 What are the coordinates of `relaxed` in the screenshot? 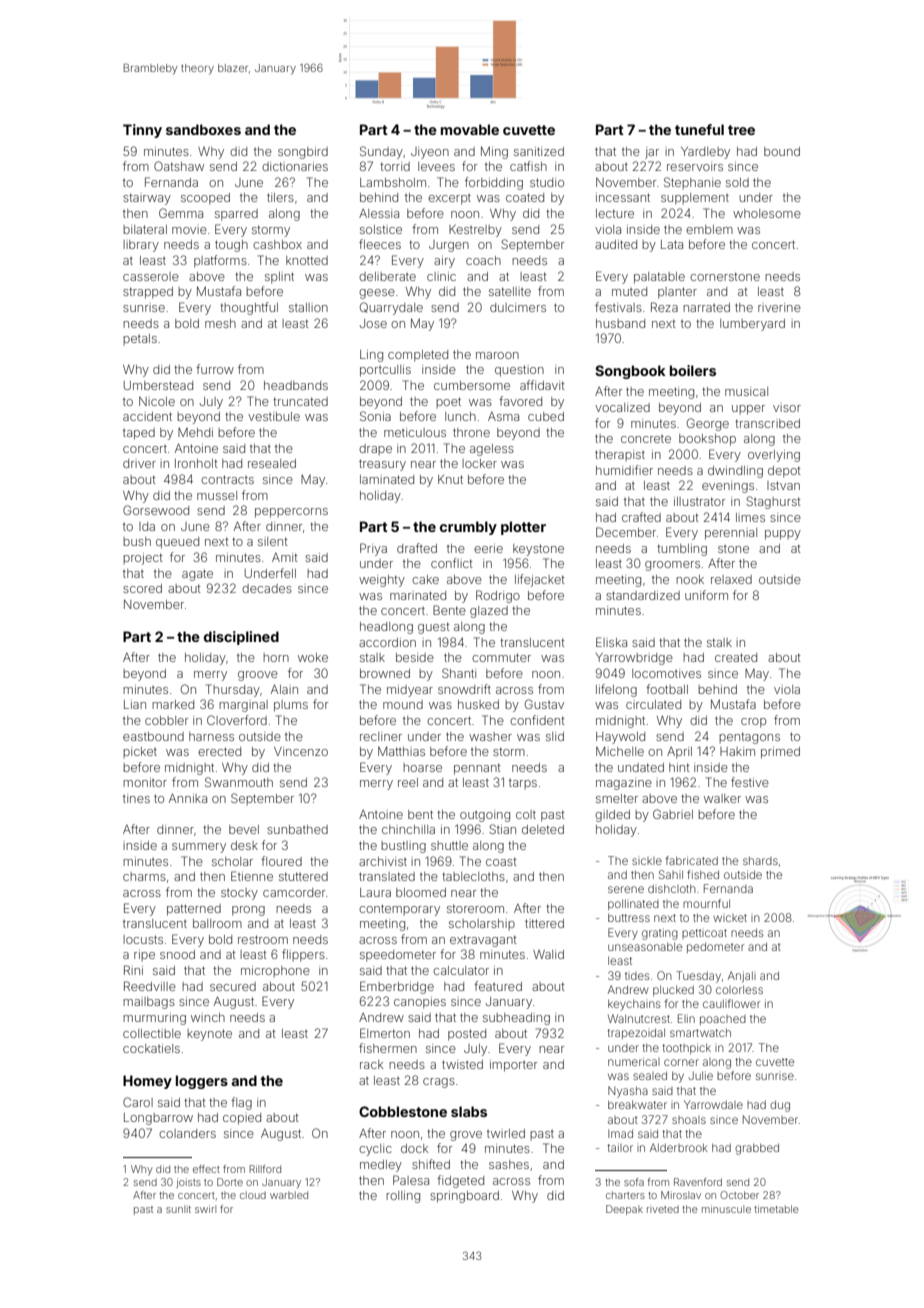 It's located at (731, 579).
